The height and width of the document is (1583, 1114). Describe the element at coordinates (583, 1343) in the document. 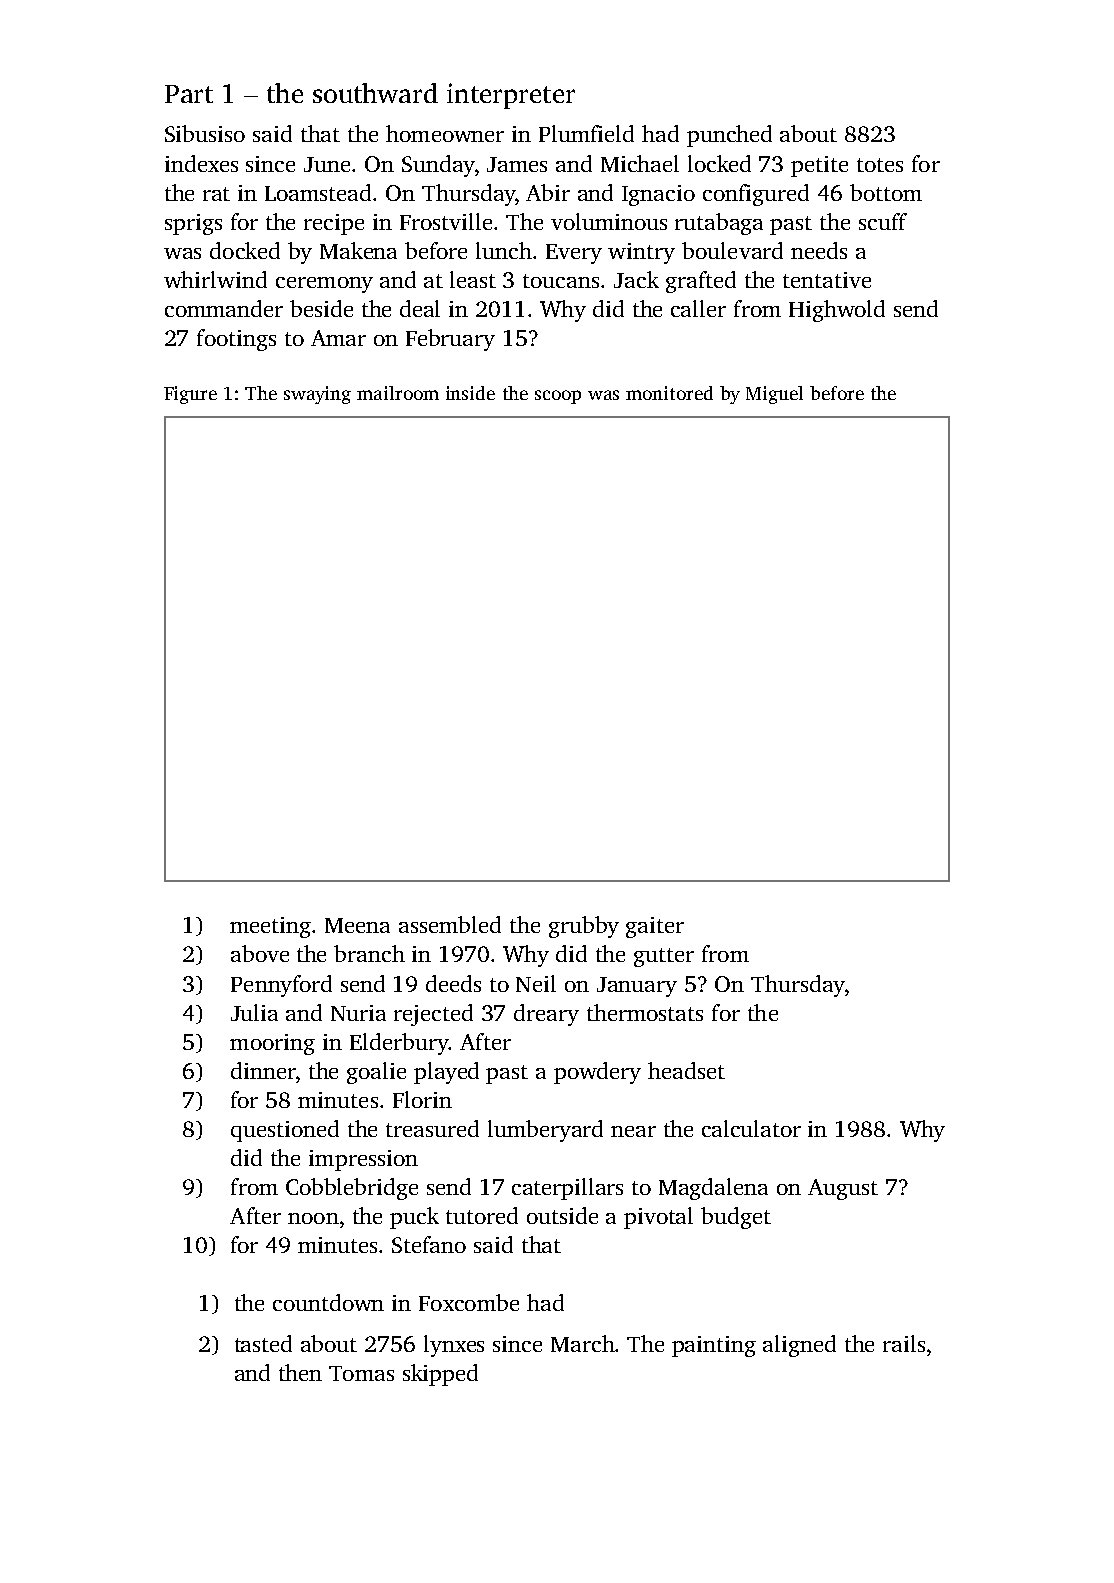

I see `March` at that location.
